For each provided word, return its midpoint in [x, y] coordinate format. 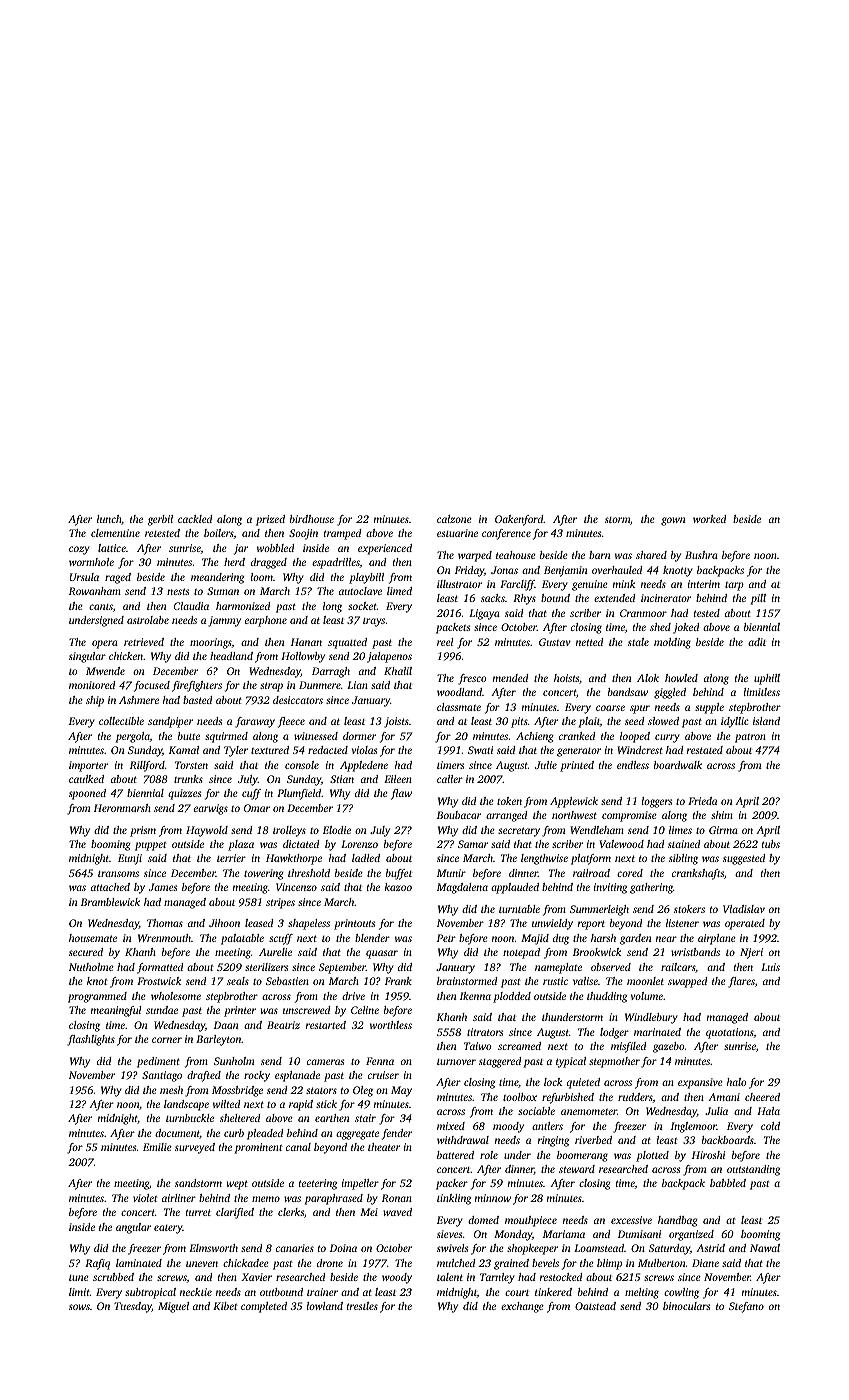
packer [452, 1184]
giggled [670, 693]
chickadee [246, 1263]
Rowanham [95, 591]
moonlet [645, 981]
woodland [459, 692]
